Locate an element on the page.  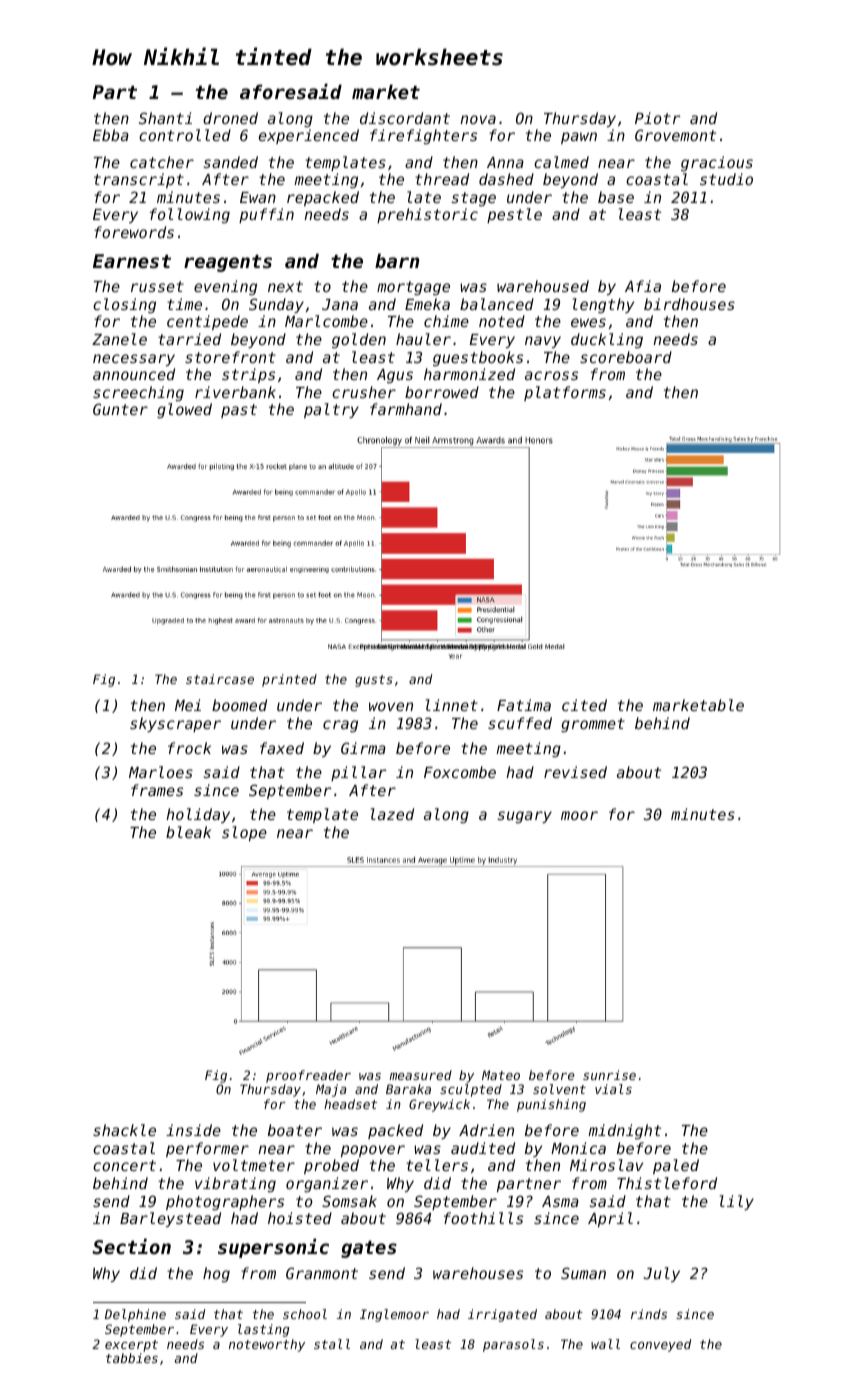
scoreboard is located at coordinates (626, 357).
